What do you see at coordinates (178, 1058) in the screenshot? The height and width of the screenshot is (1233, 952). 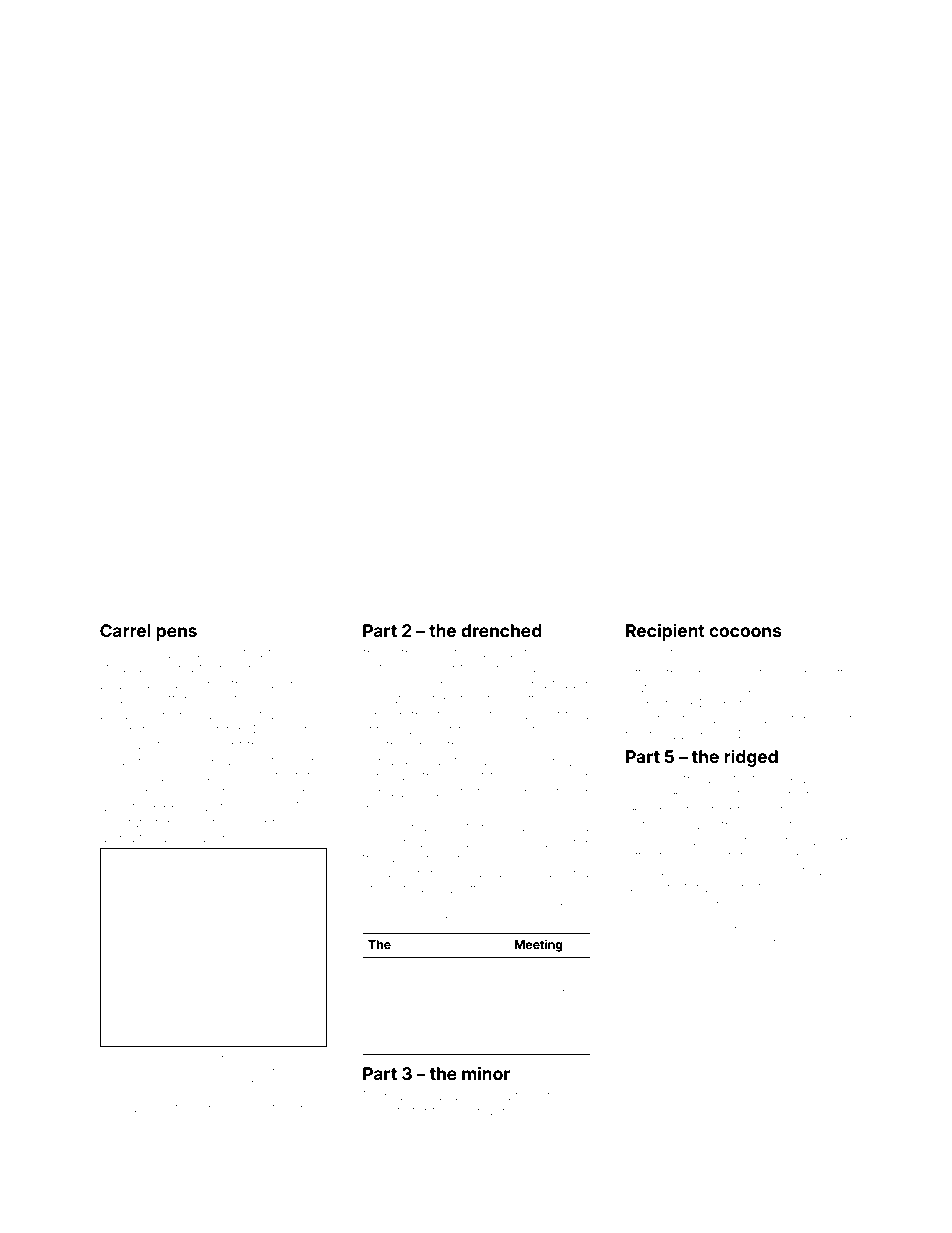 I see `Soren` at bounding box center [178, 1058].
